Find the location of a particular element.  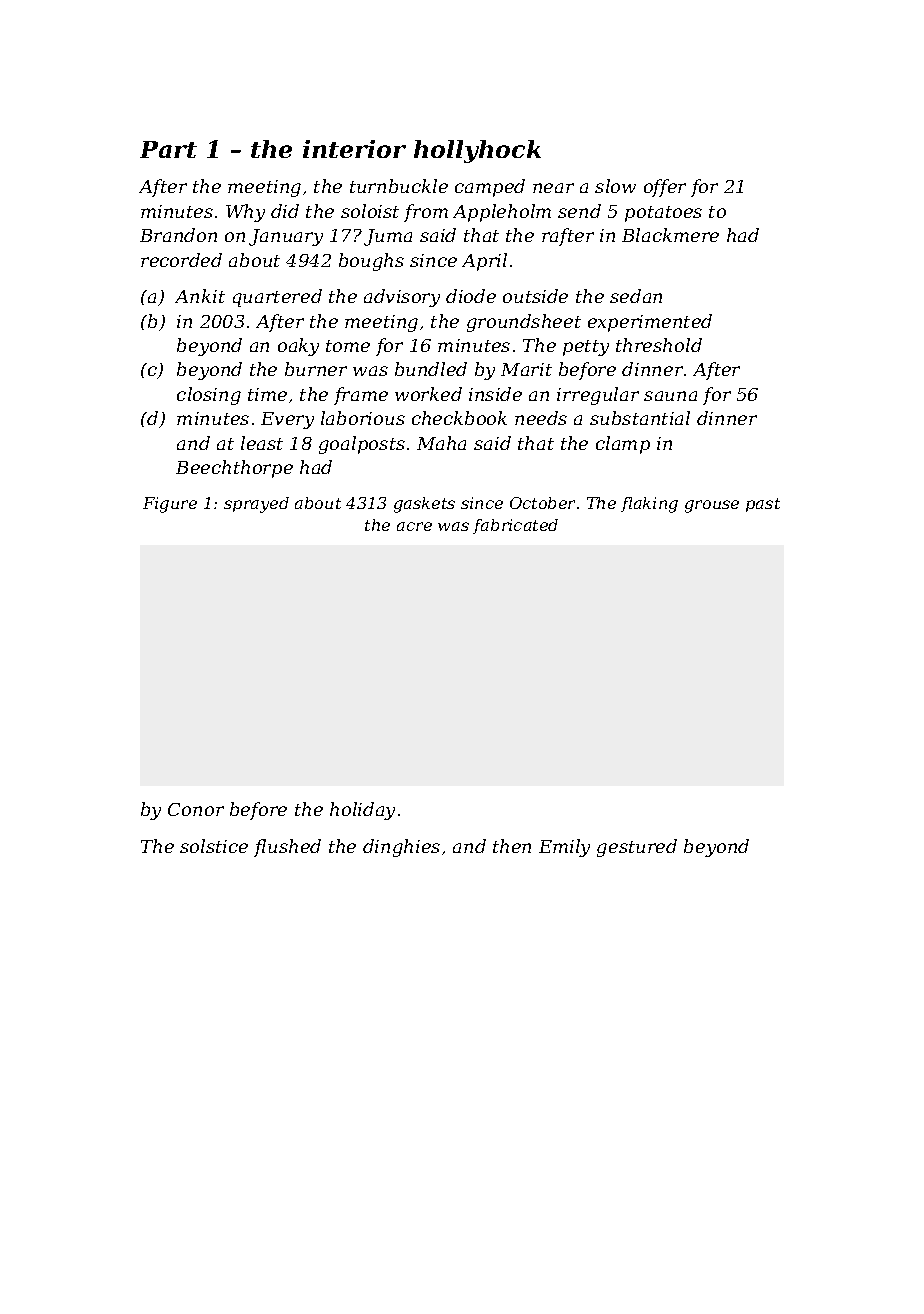

solstice is located at coordinates (214, 846).
